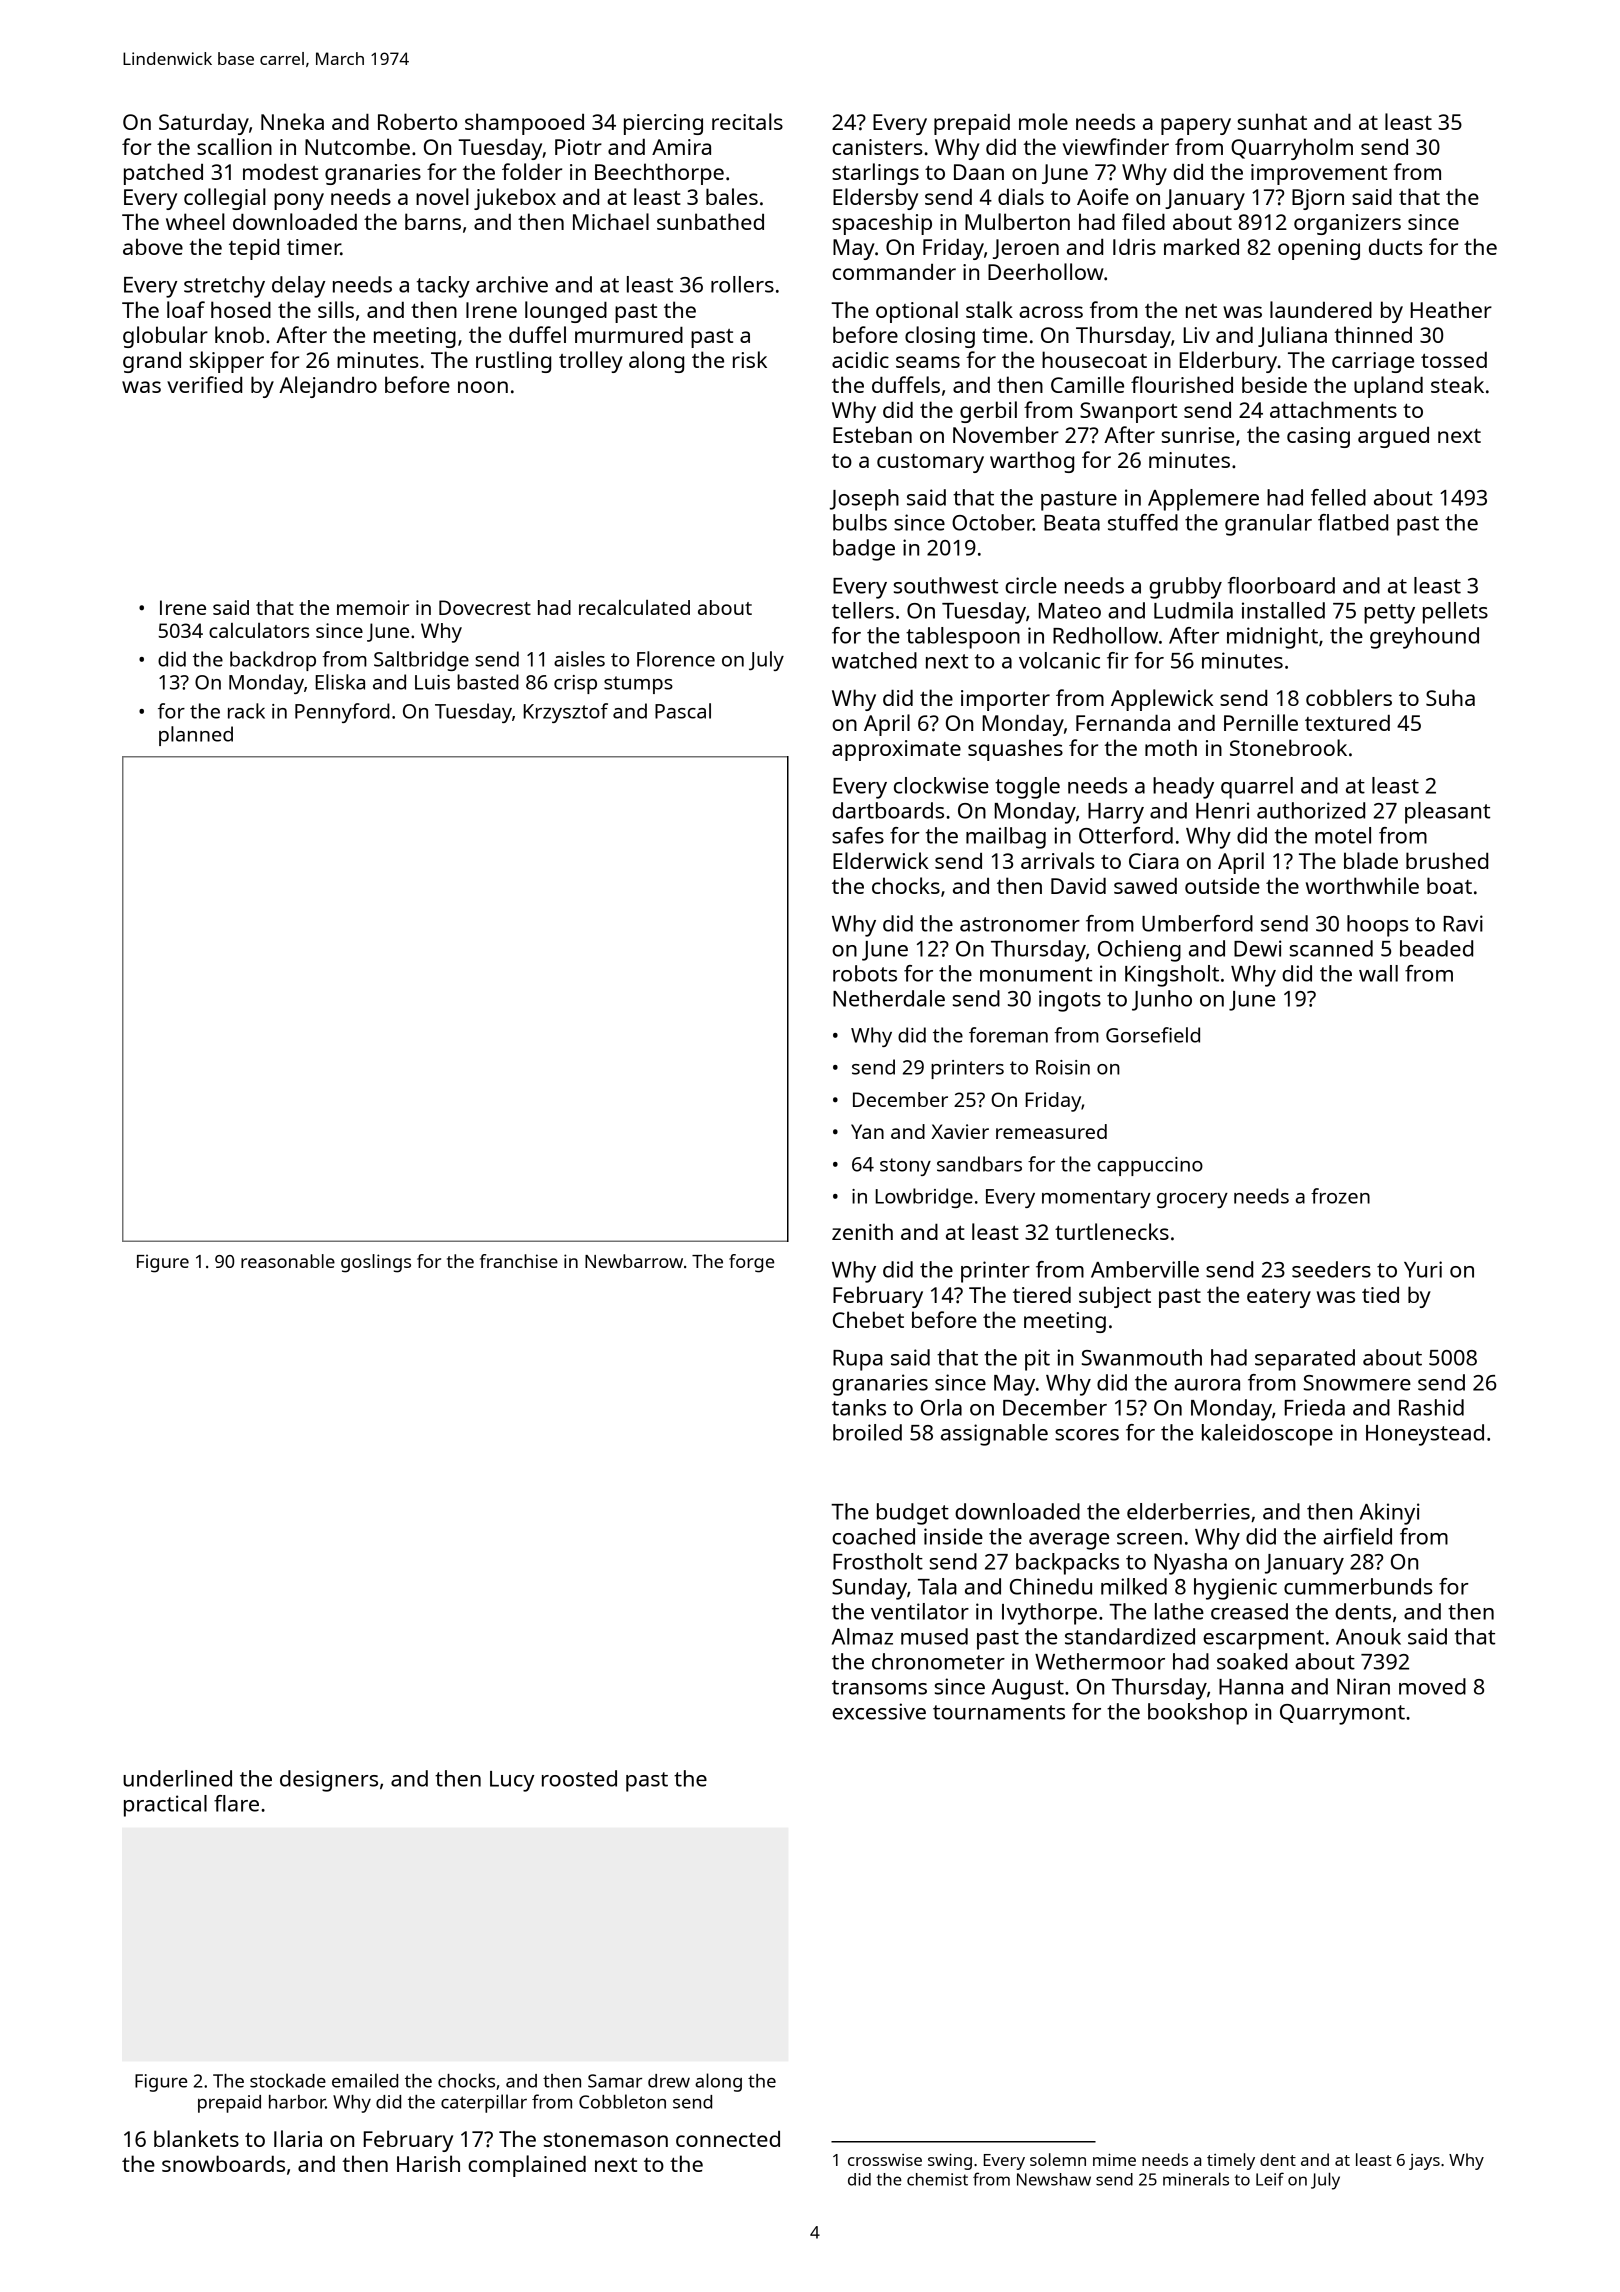 Image resolution: width=1620 pixels, height=2292 pixels. I want to click on Eliska, so click(340, 682).
